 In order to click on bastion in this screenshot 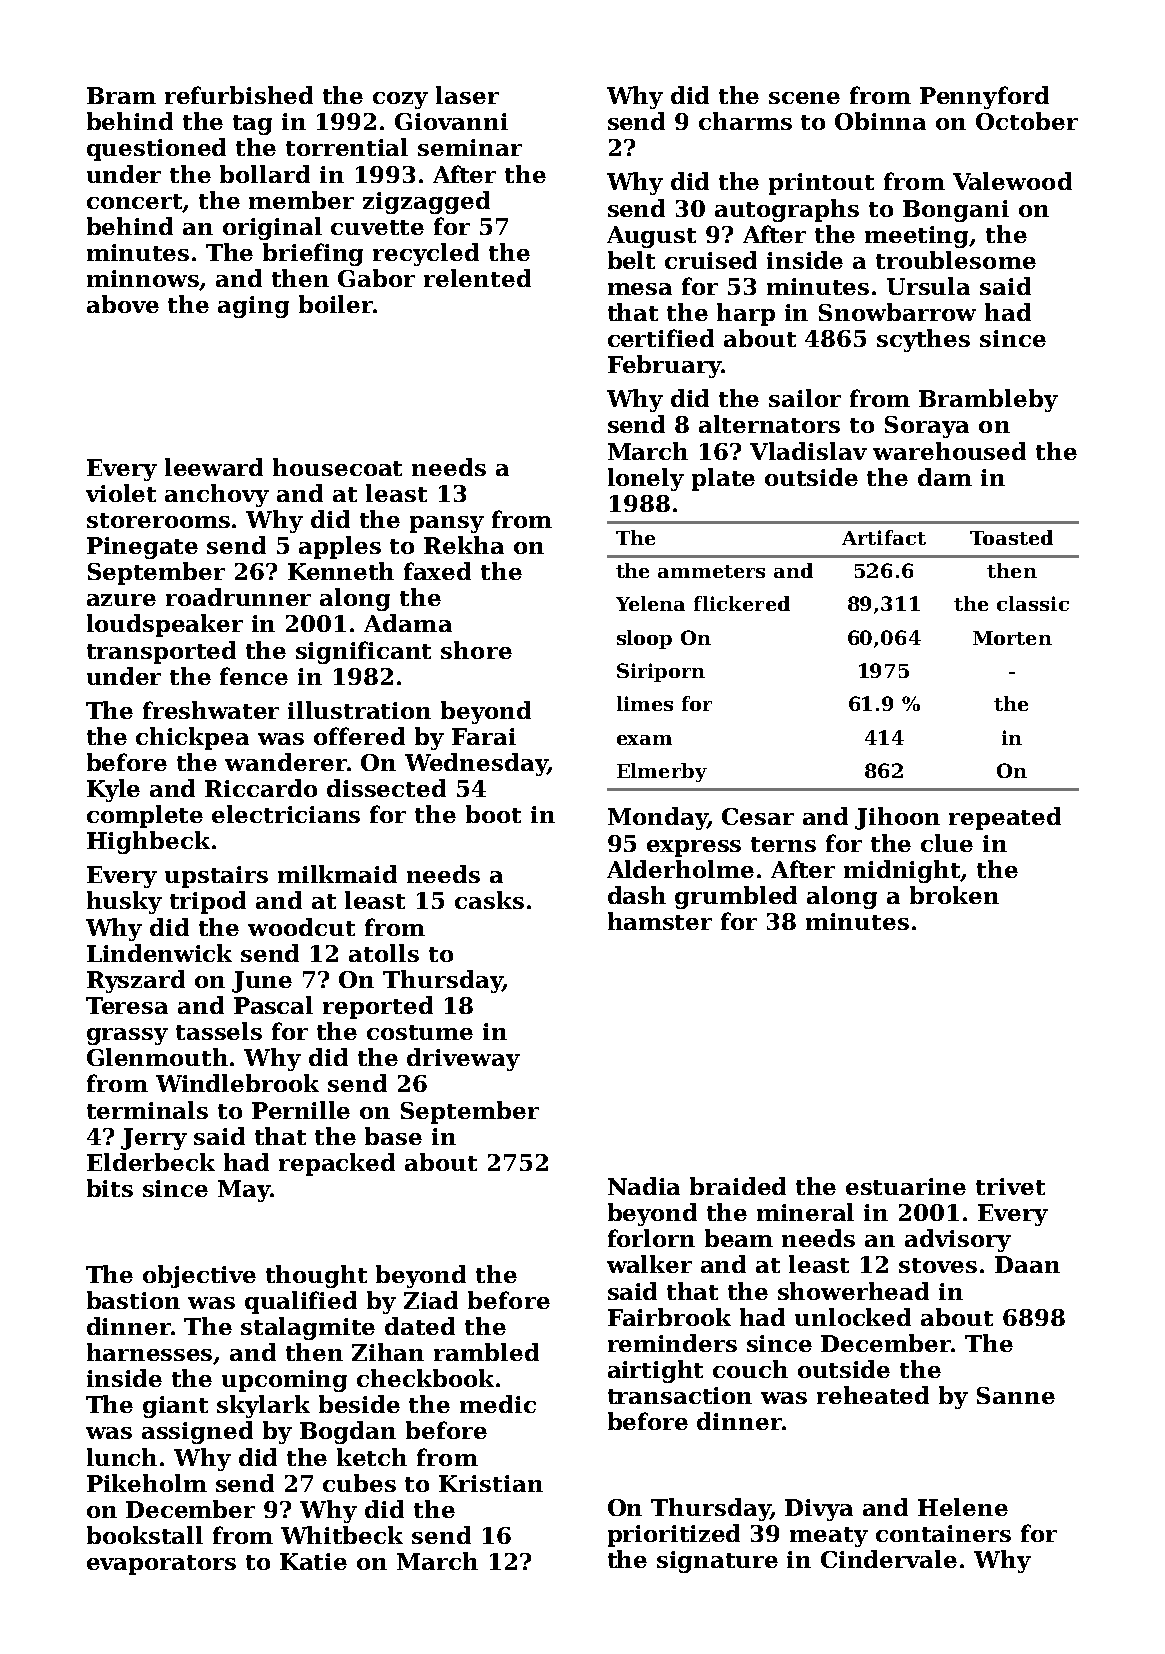, I will do `click(133, 1300)`.
